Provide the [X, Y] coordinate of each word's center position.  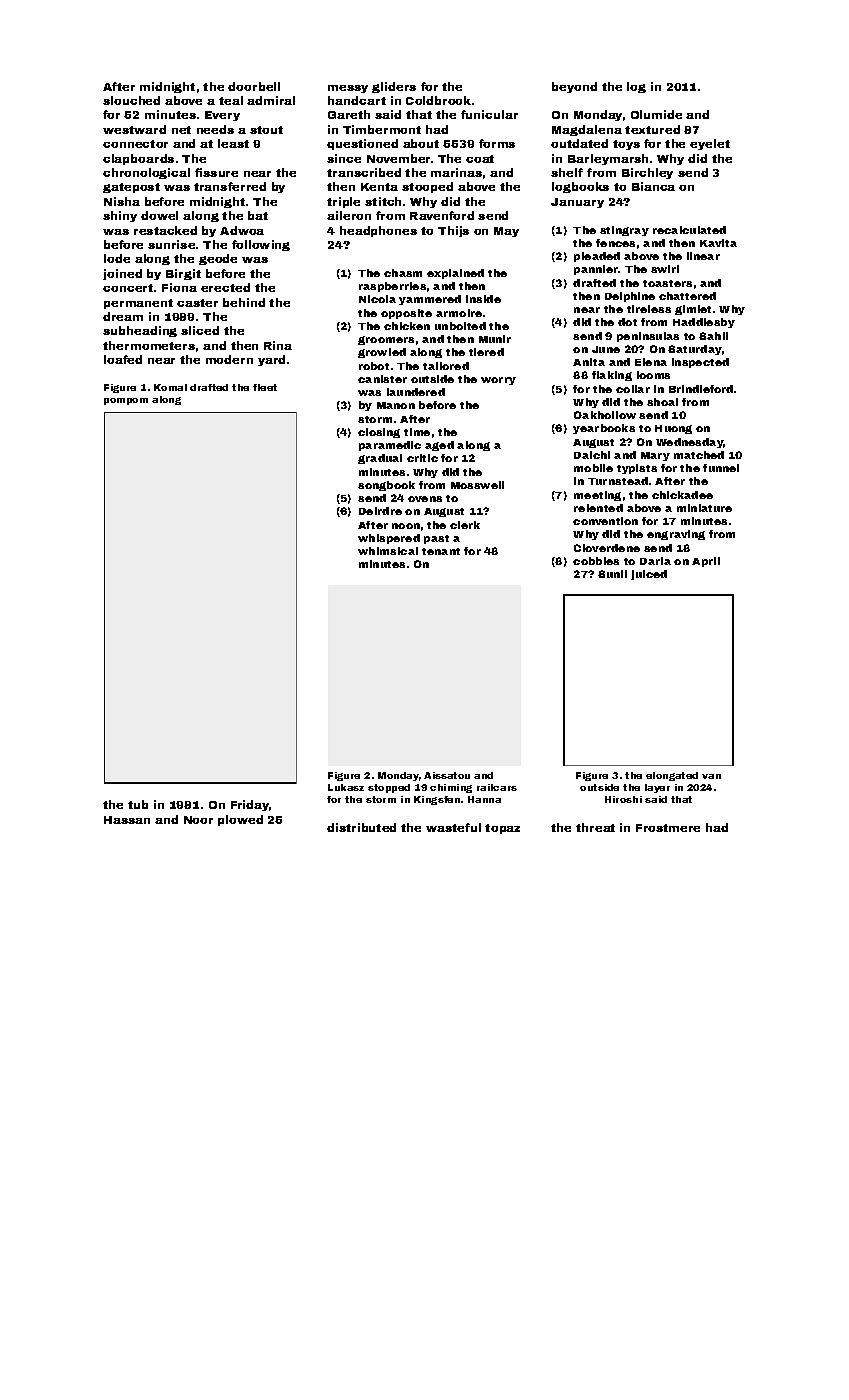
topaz [502, 829]
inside [483, 299]
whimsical [388, 551]
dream [123, 316]
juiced [649, 575]
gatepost [131, 188]
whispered [389, 539]
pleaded [597, 257]
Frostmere [668, 828]
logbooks [580, 187]
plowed [240, 820]
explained [455, 274]
